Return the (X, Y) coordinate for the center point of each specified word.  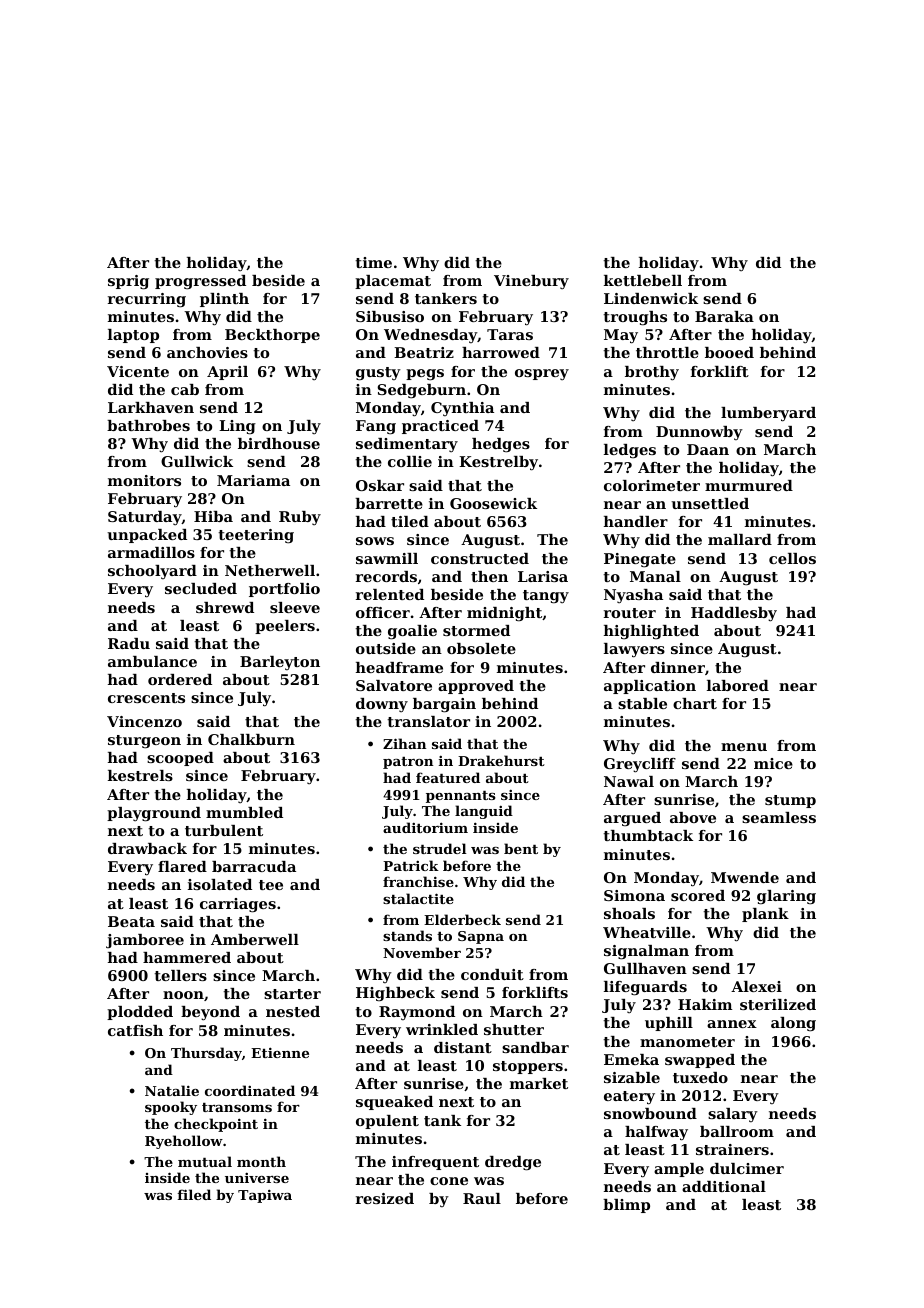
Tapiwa (265, 1196)
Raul (482, 1198)
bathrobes (148, 425)
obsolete (481, 648)
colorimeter (652, 485)
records (386, 576)
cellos (792, 558)
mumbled (244, 812)
